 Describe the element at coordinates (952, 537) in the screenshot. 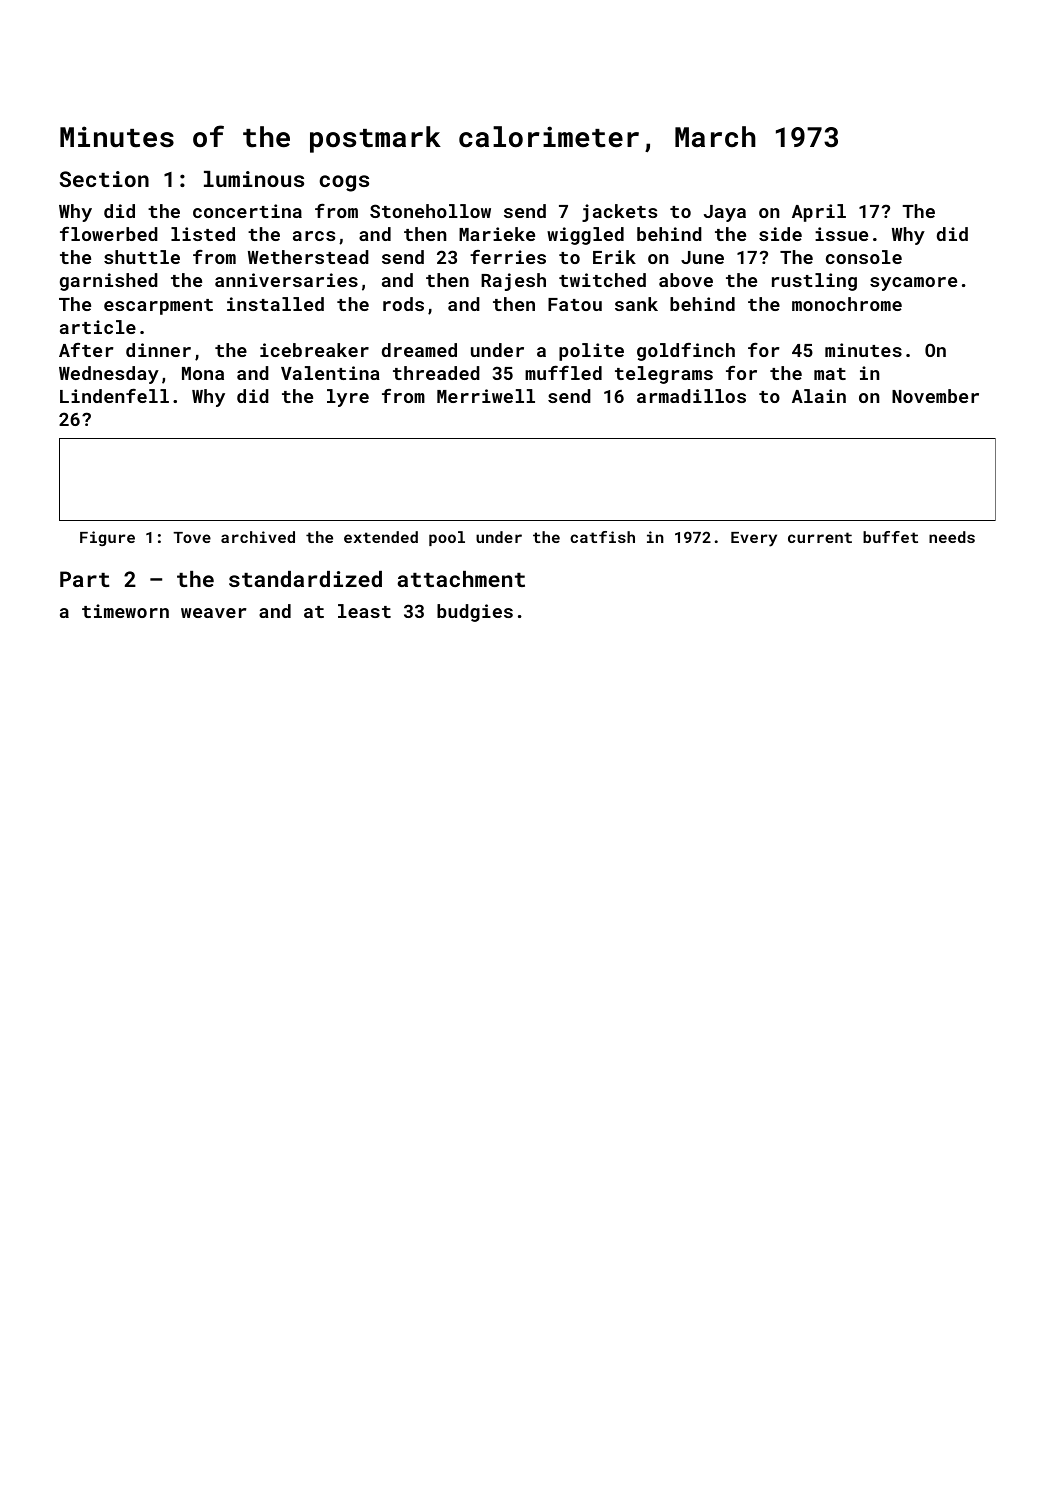

I see `needs` at that location.
